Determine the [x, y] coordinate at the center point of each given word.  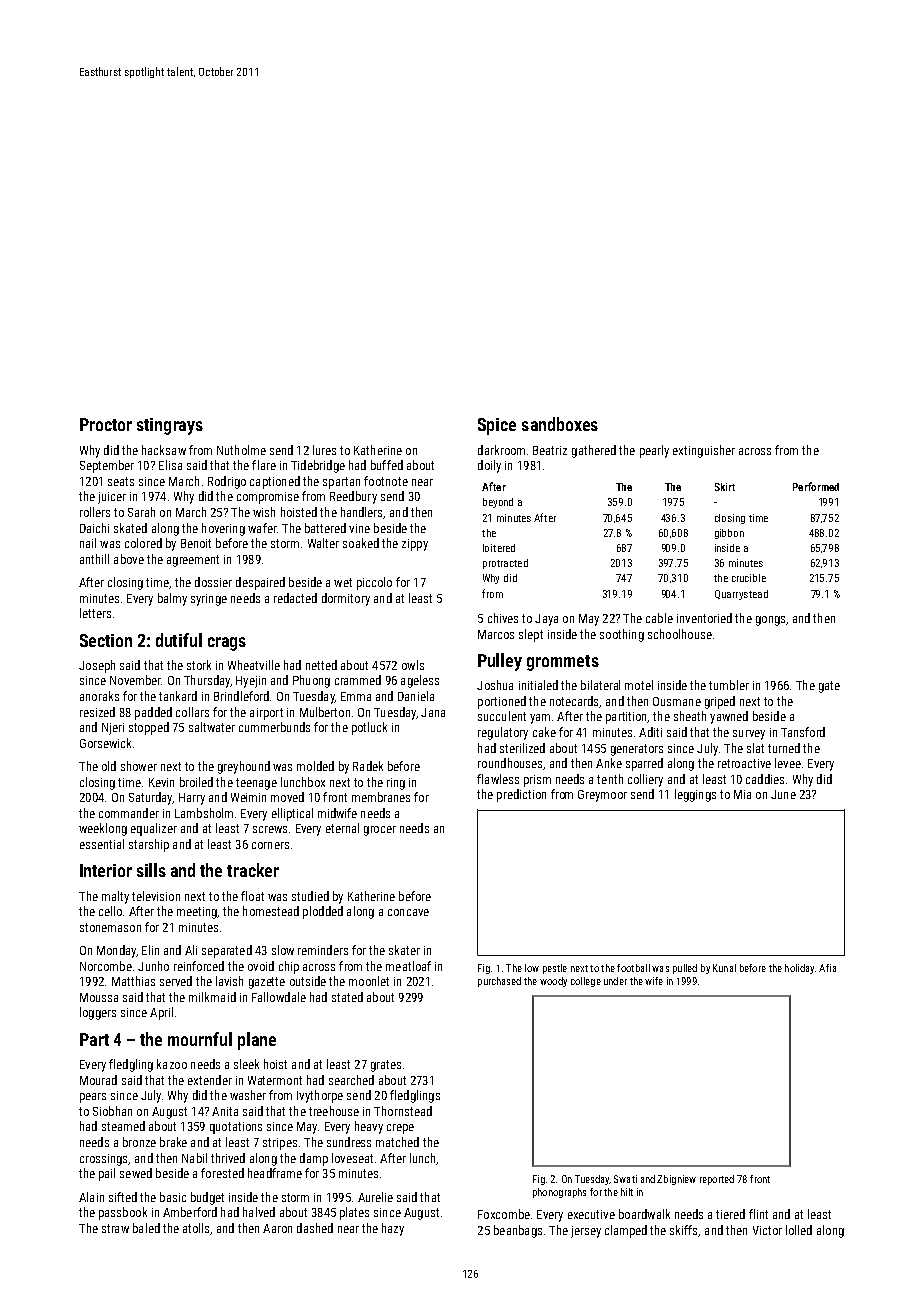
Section [106, 640]
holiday [799, 969]
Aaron [277, 1228]
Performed [816, 486]
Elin [150, 950]
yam [540, 719]
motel [639, 685]
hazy [393, 1229]
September [107, 466]
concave [408, 912]
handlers [361, 512]
